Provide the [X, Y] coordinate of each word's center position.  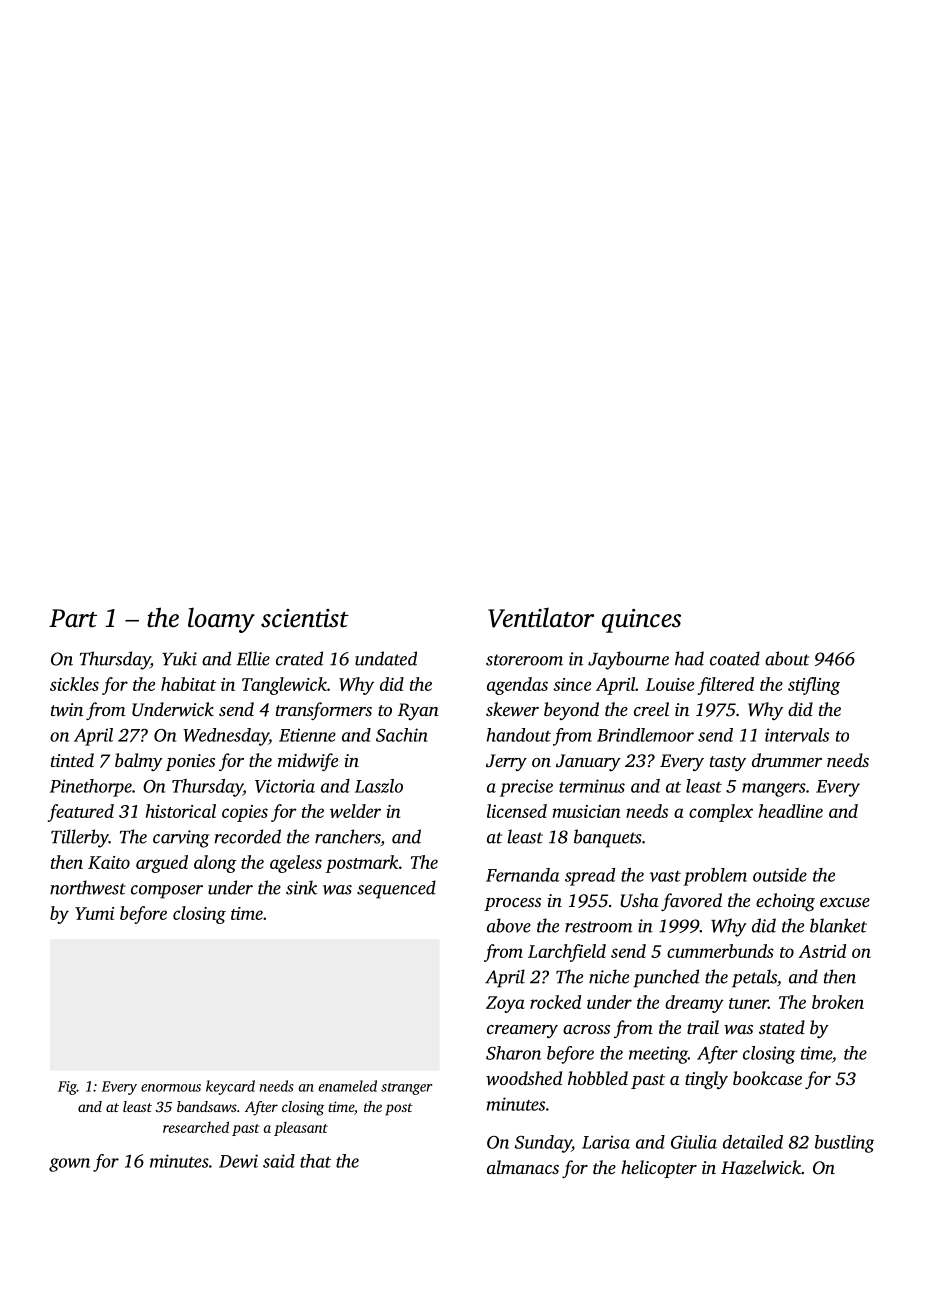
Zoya [505, 1004]
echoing [785, 902]
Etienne [307, 735]
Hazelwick [761, 1167]
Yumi [94, 913]
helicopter [659, 1169]
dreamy [694, 1004]
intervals [797, 735]
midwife [308, 762]
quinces [641, 621]
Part [73, 618]
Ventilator [541, 618]
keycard [230, 1087]
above [509, 925]
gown [69, 1165]
